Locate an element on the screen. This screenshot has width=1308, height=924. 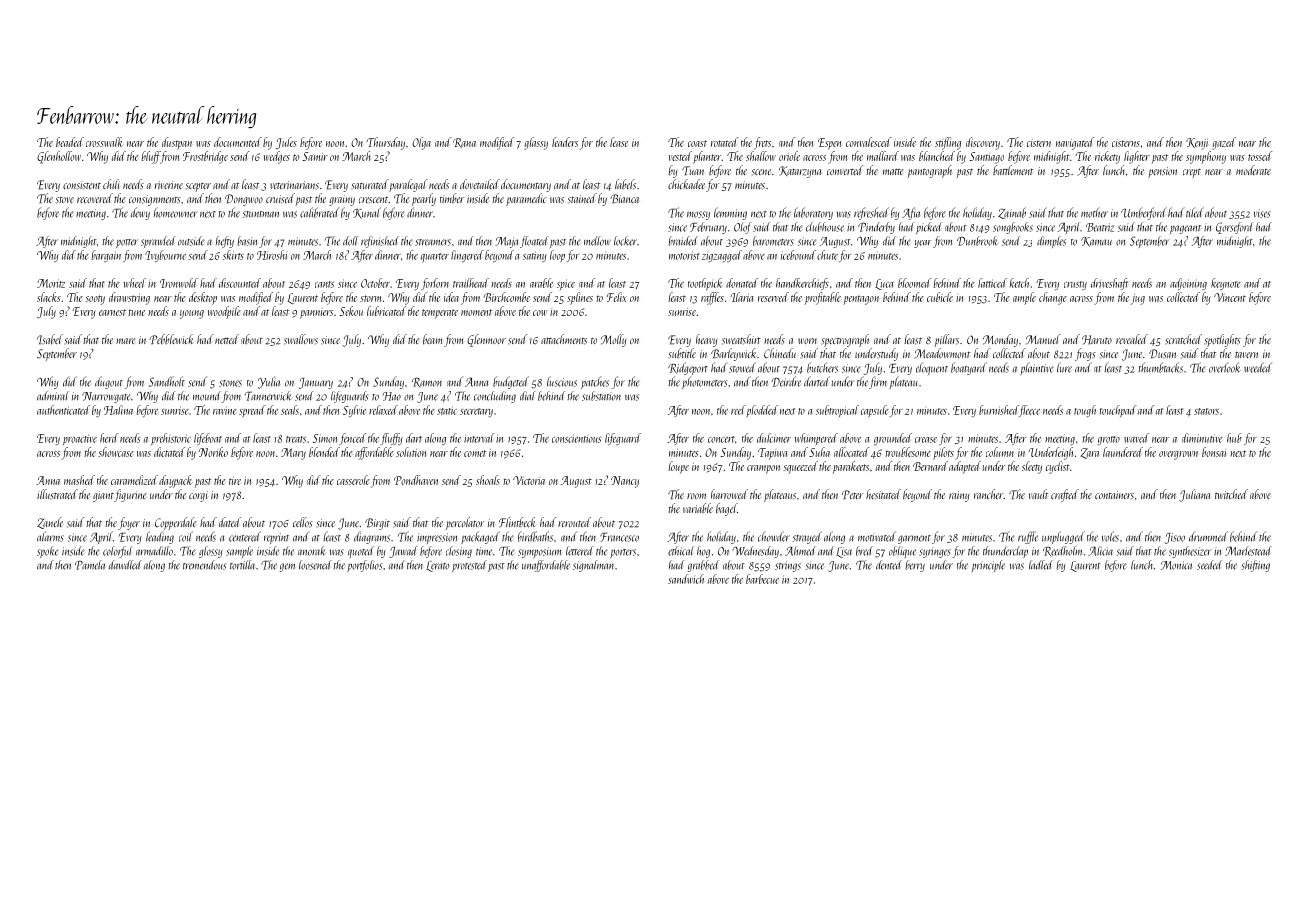
saturated is located at coordinates (370, 184).
